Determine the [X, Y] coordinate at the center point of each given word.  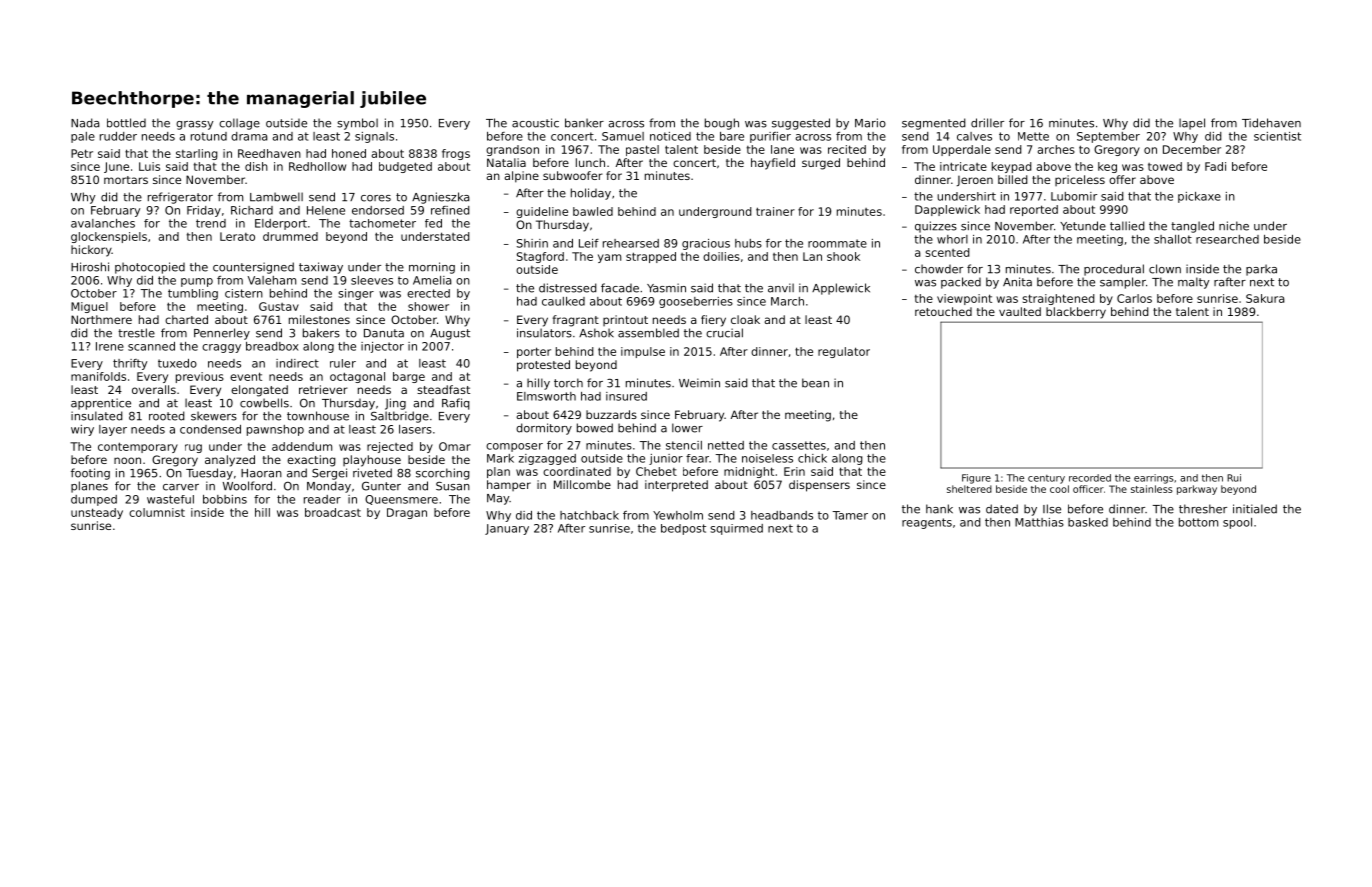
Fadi [1215, 166]
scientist [1277, 136]
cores [376, 198]
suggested [801, 124]
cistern [244, 293]
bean [815, 383]
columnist [157, 512]
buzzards [611, 414]
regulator [844, 352]
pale [83, 137]
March [787, 301]
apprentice [101, 404]
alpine [521, 177]
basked [1088, 522]
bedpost [683, 529]
